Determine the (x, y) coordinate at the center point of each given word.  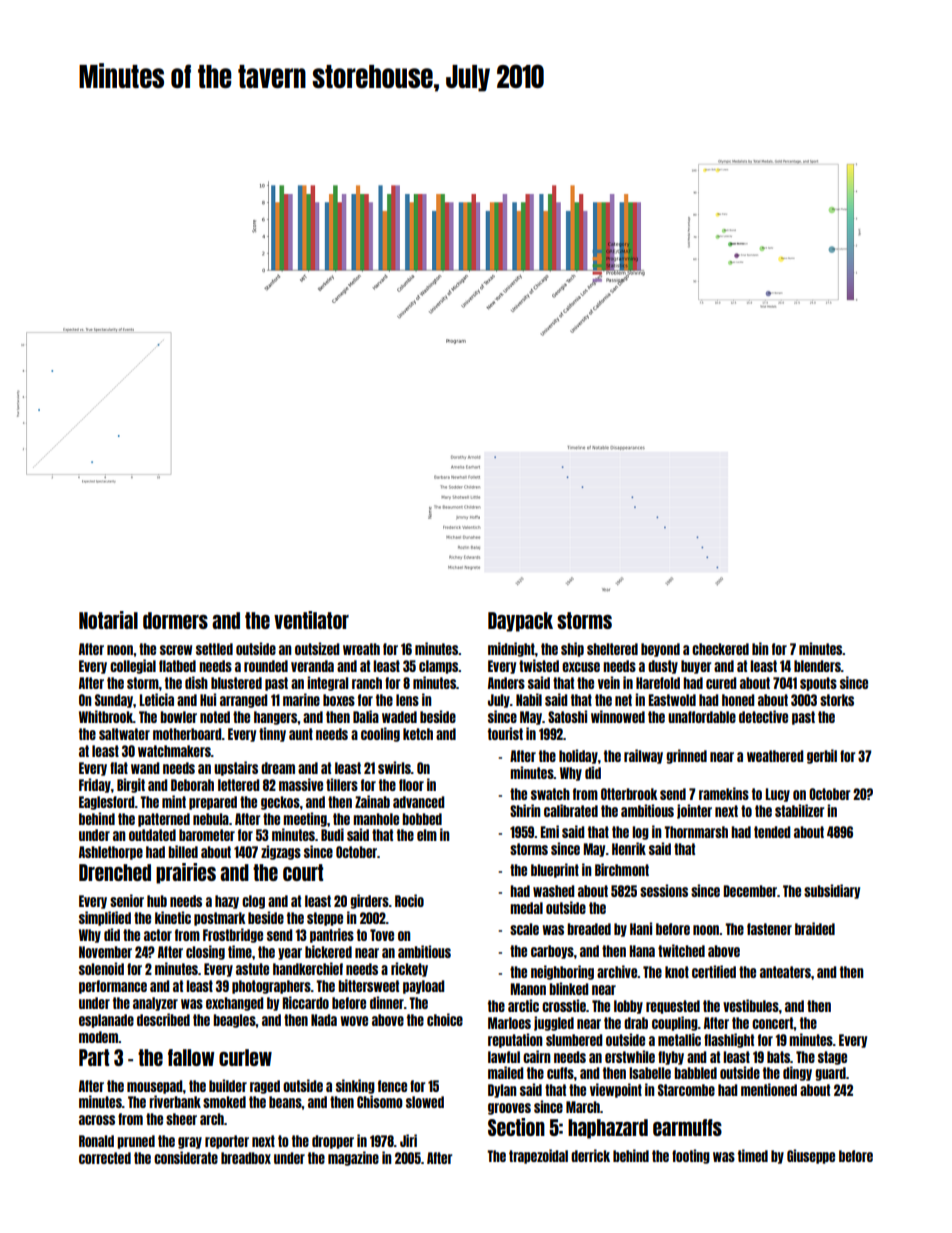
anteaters (785, 972)
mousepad (155, 1087)
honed (738, 700)
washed (553, 891)
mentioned (769, 1089)
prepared (213, 803)
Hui (208, 699)
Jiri (408, 1140)
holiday (578, 756)
